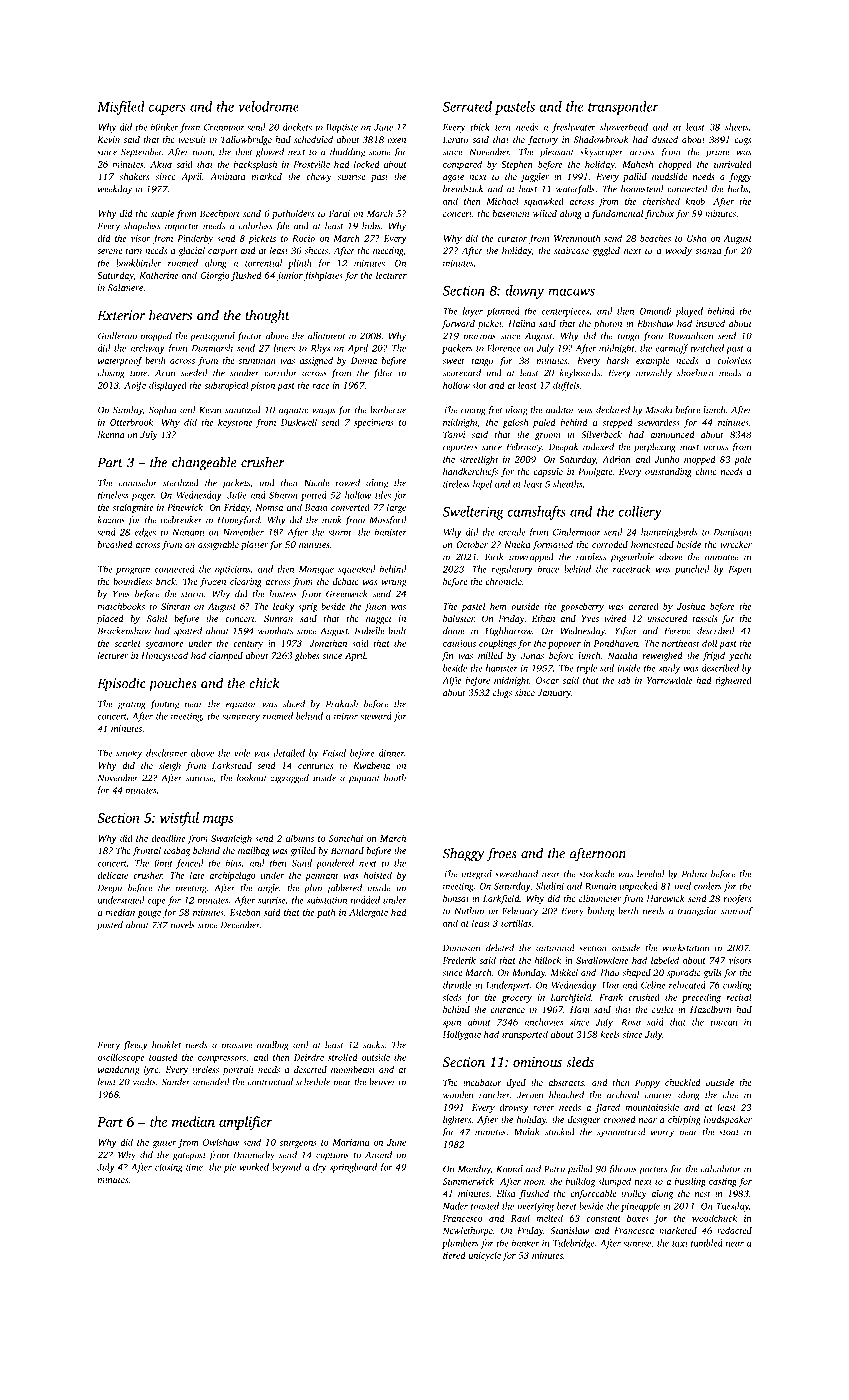 This screenshot has width=849, height=1400. Describe the element at coordinates (457, 1120) in the screenshot. I see `lighters` at that location.
